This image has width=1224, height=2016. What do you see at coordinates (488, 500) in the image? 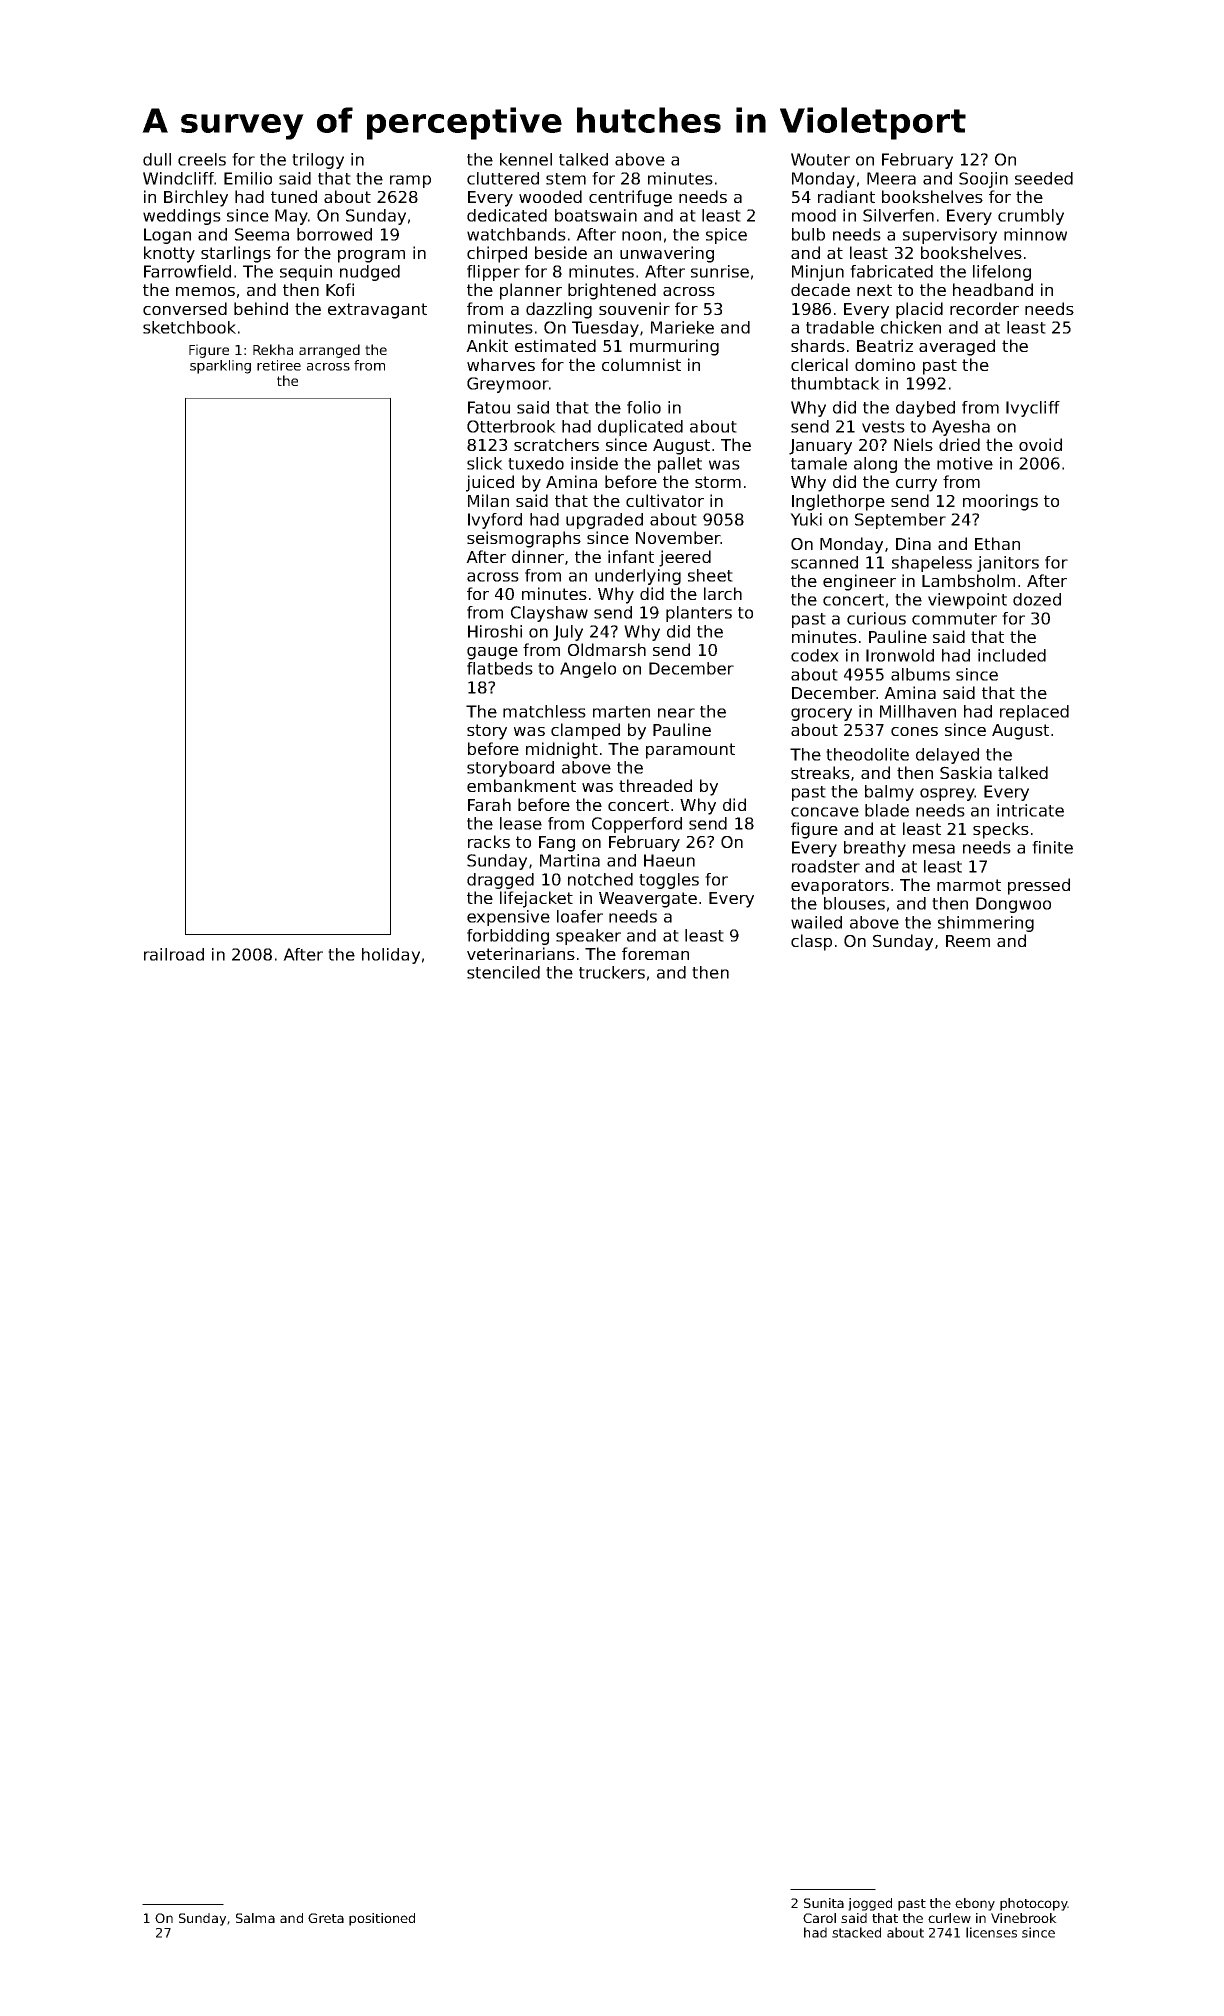
I see `Milan` at bounding box center [488, 500].
